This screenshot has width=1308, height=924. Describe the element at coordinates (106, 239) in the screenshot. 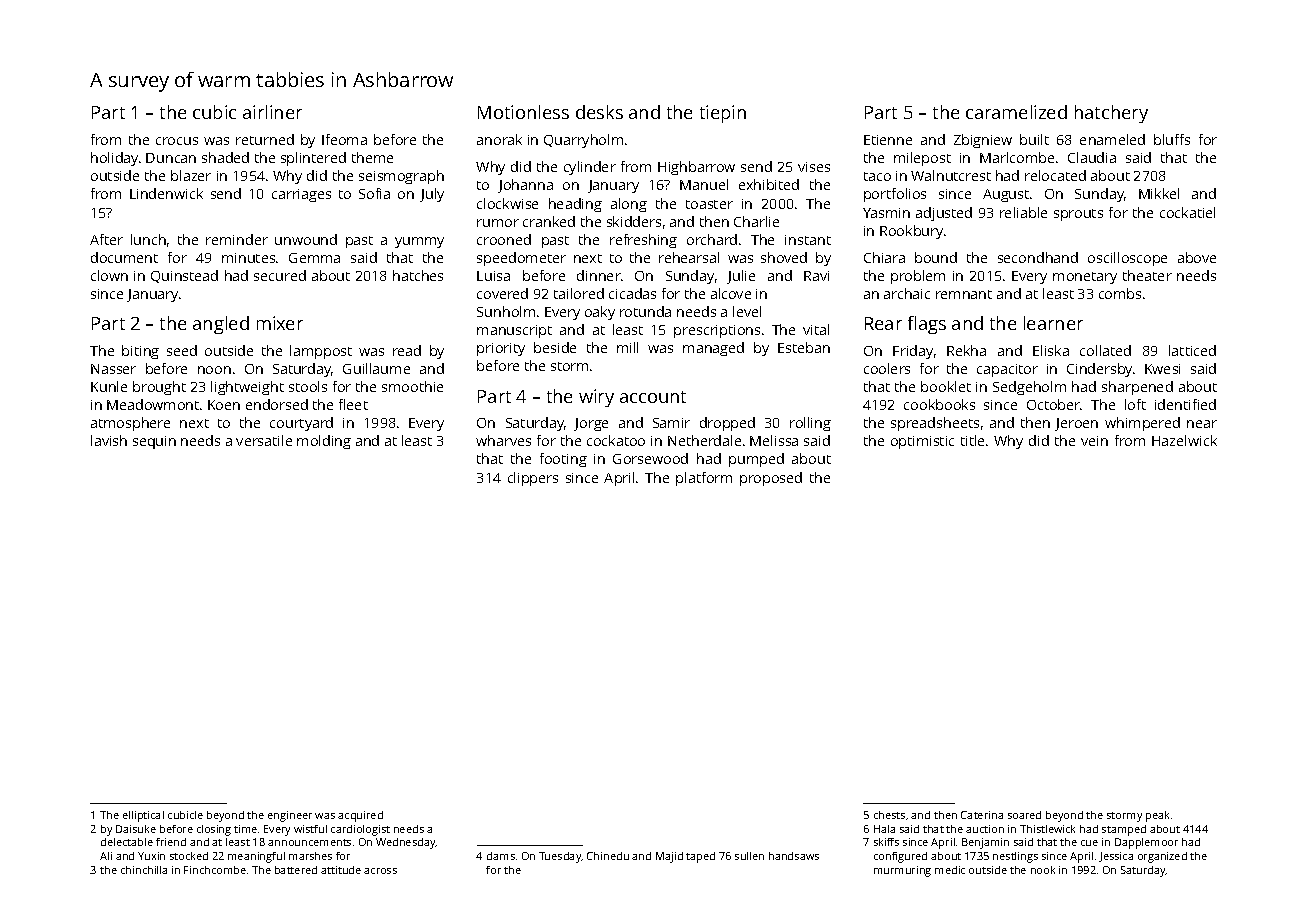

I see `After` at that location.
